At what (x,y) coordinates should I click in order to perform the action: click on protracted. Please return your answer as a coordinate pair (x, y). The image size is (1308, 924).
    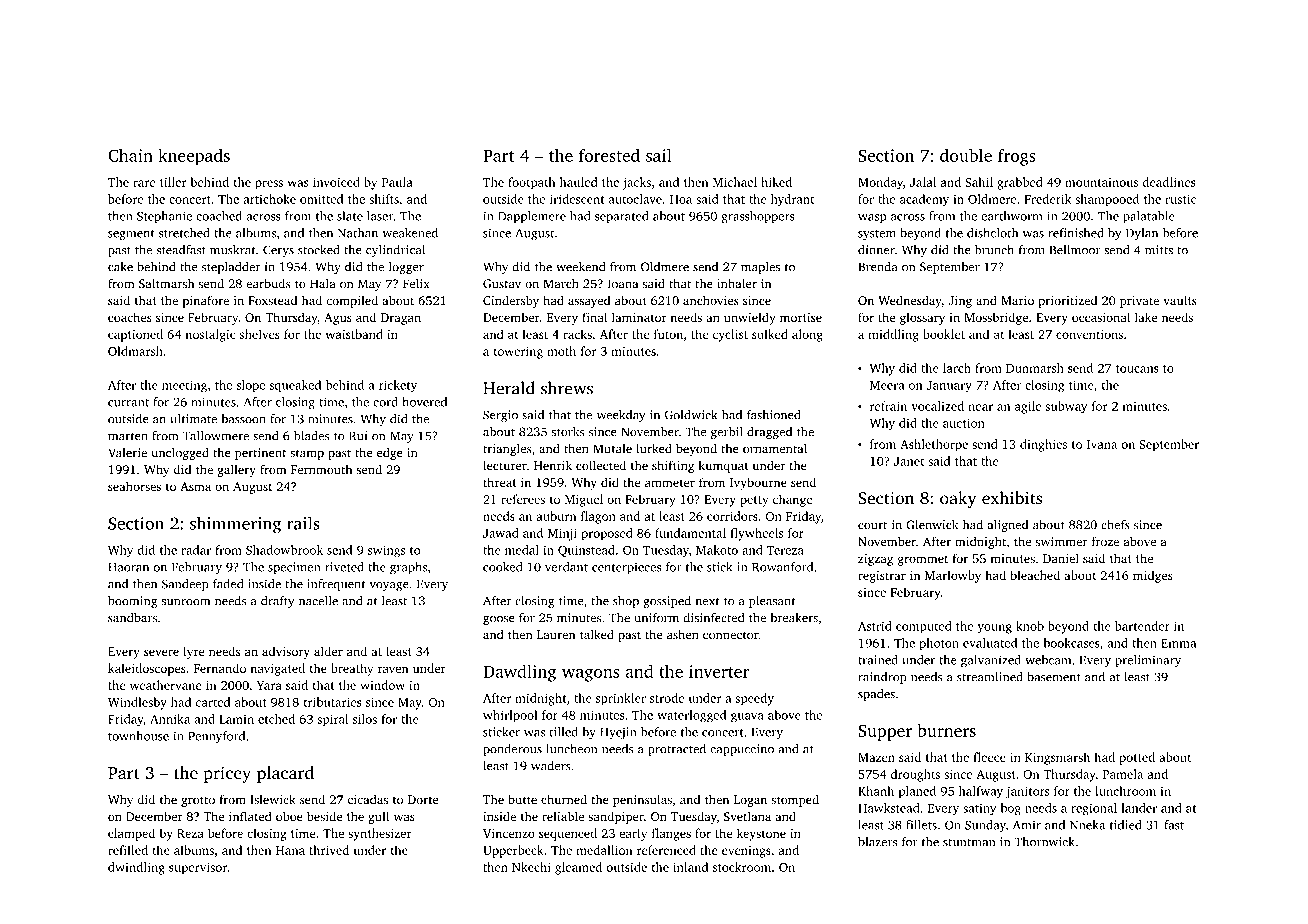
    Looking at the image, I should click on (677, 750).
